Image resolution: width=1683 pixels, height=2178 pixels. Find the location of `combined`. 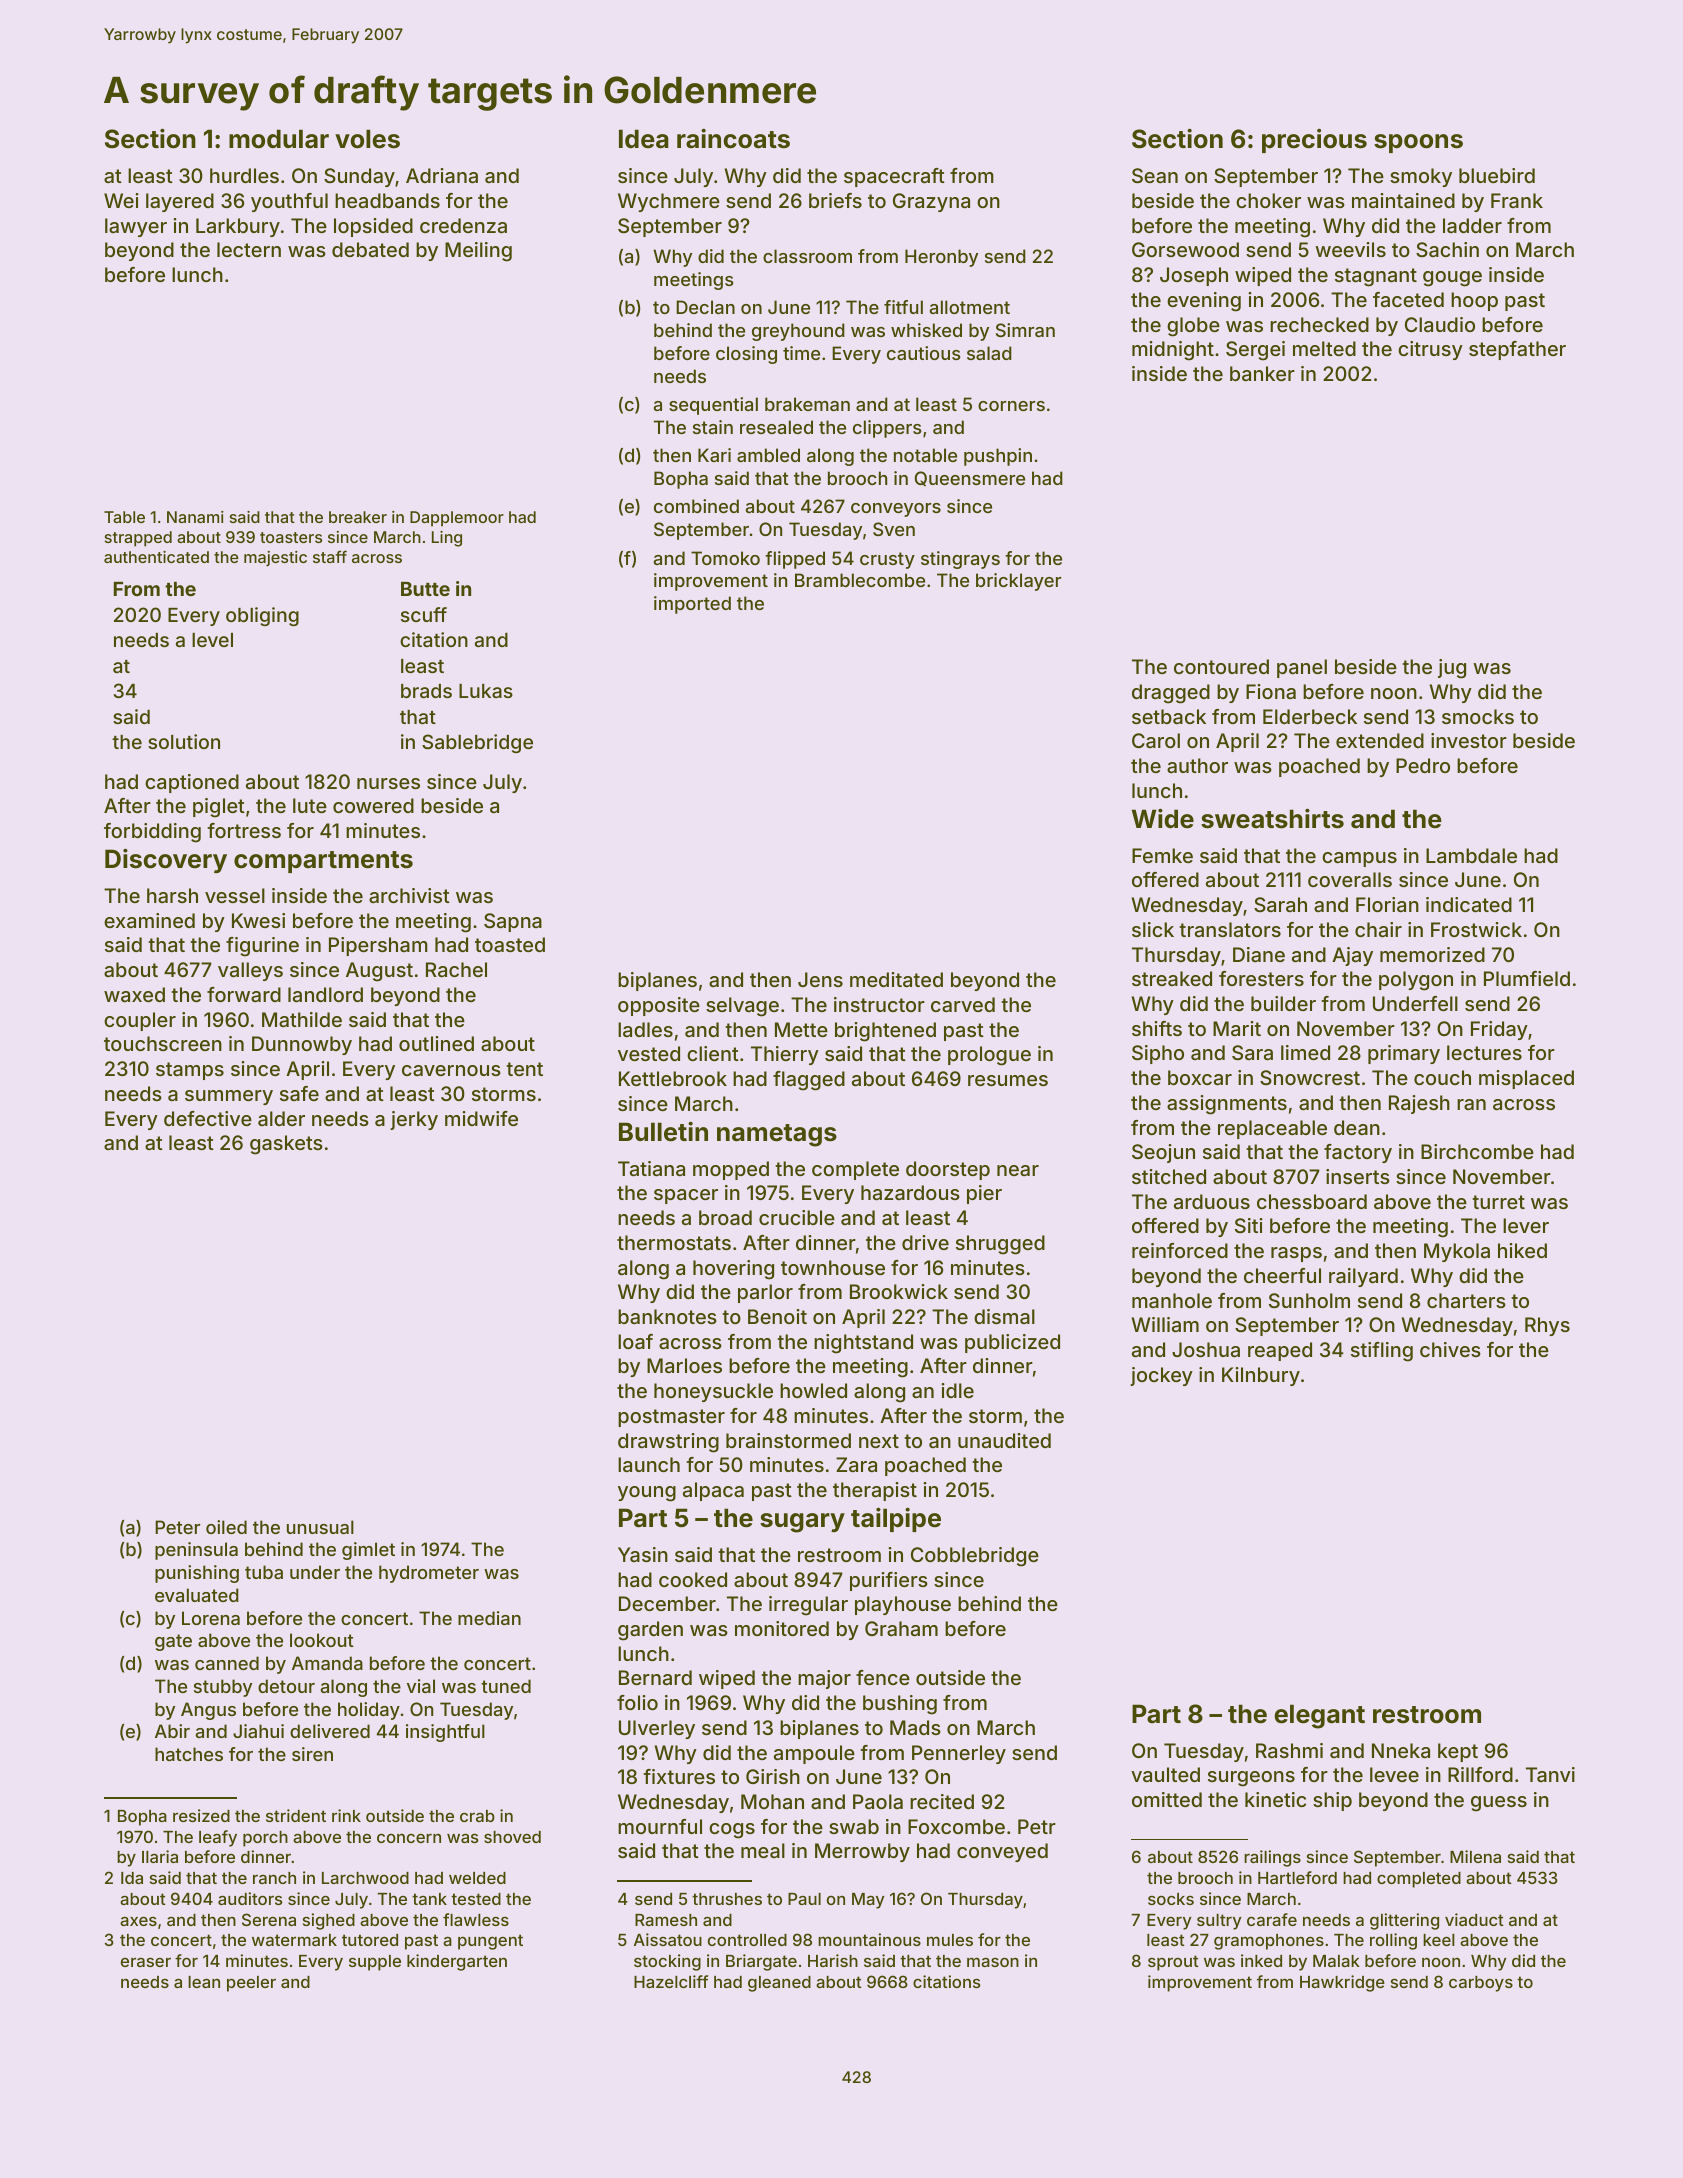

combined is located at coordinates (696, 506).
